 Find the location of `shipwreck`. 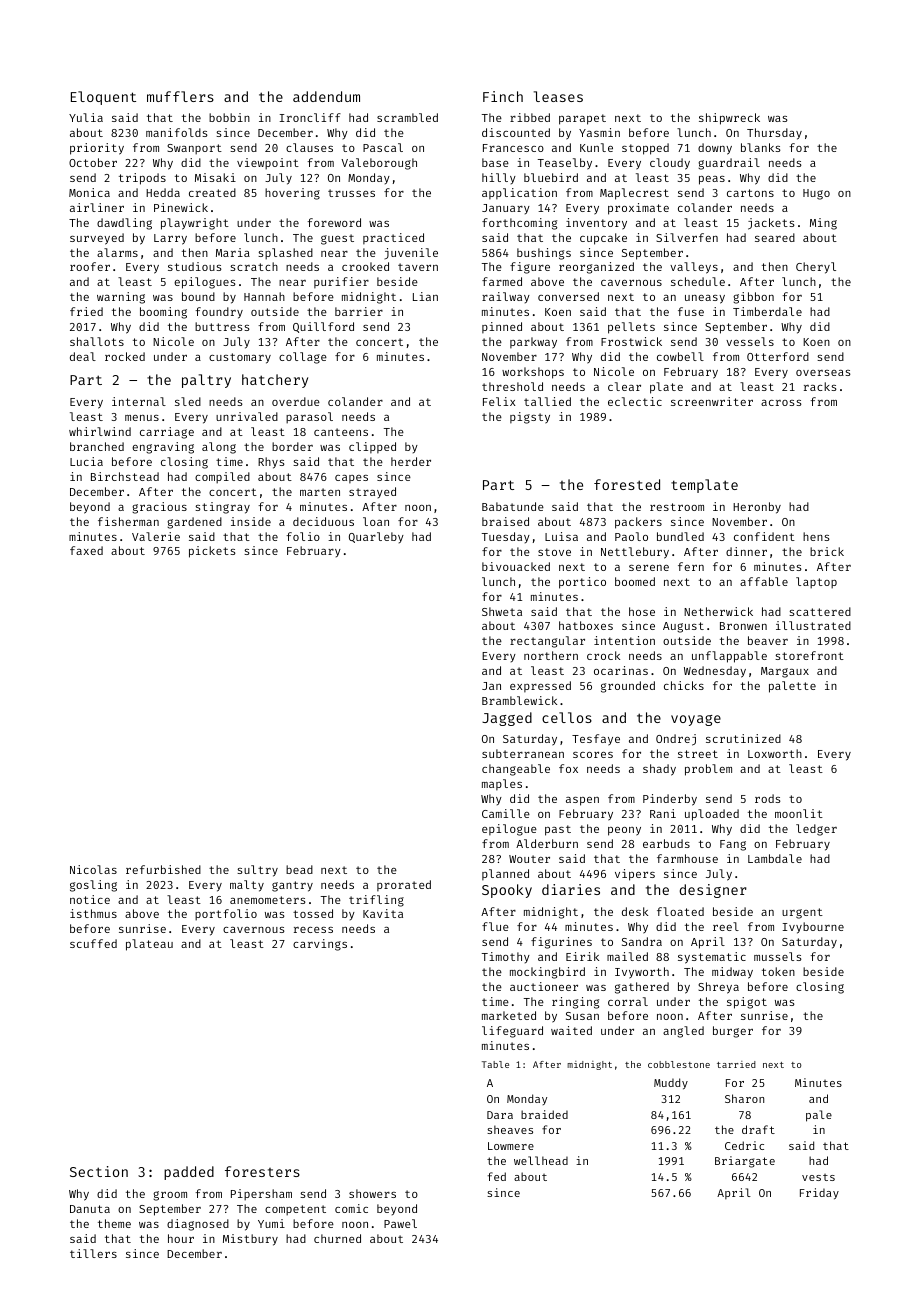

shipwreck is located at coordinates (729, 119).
